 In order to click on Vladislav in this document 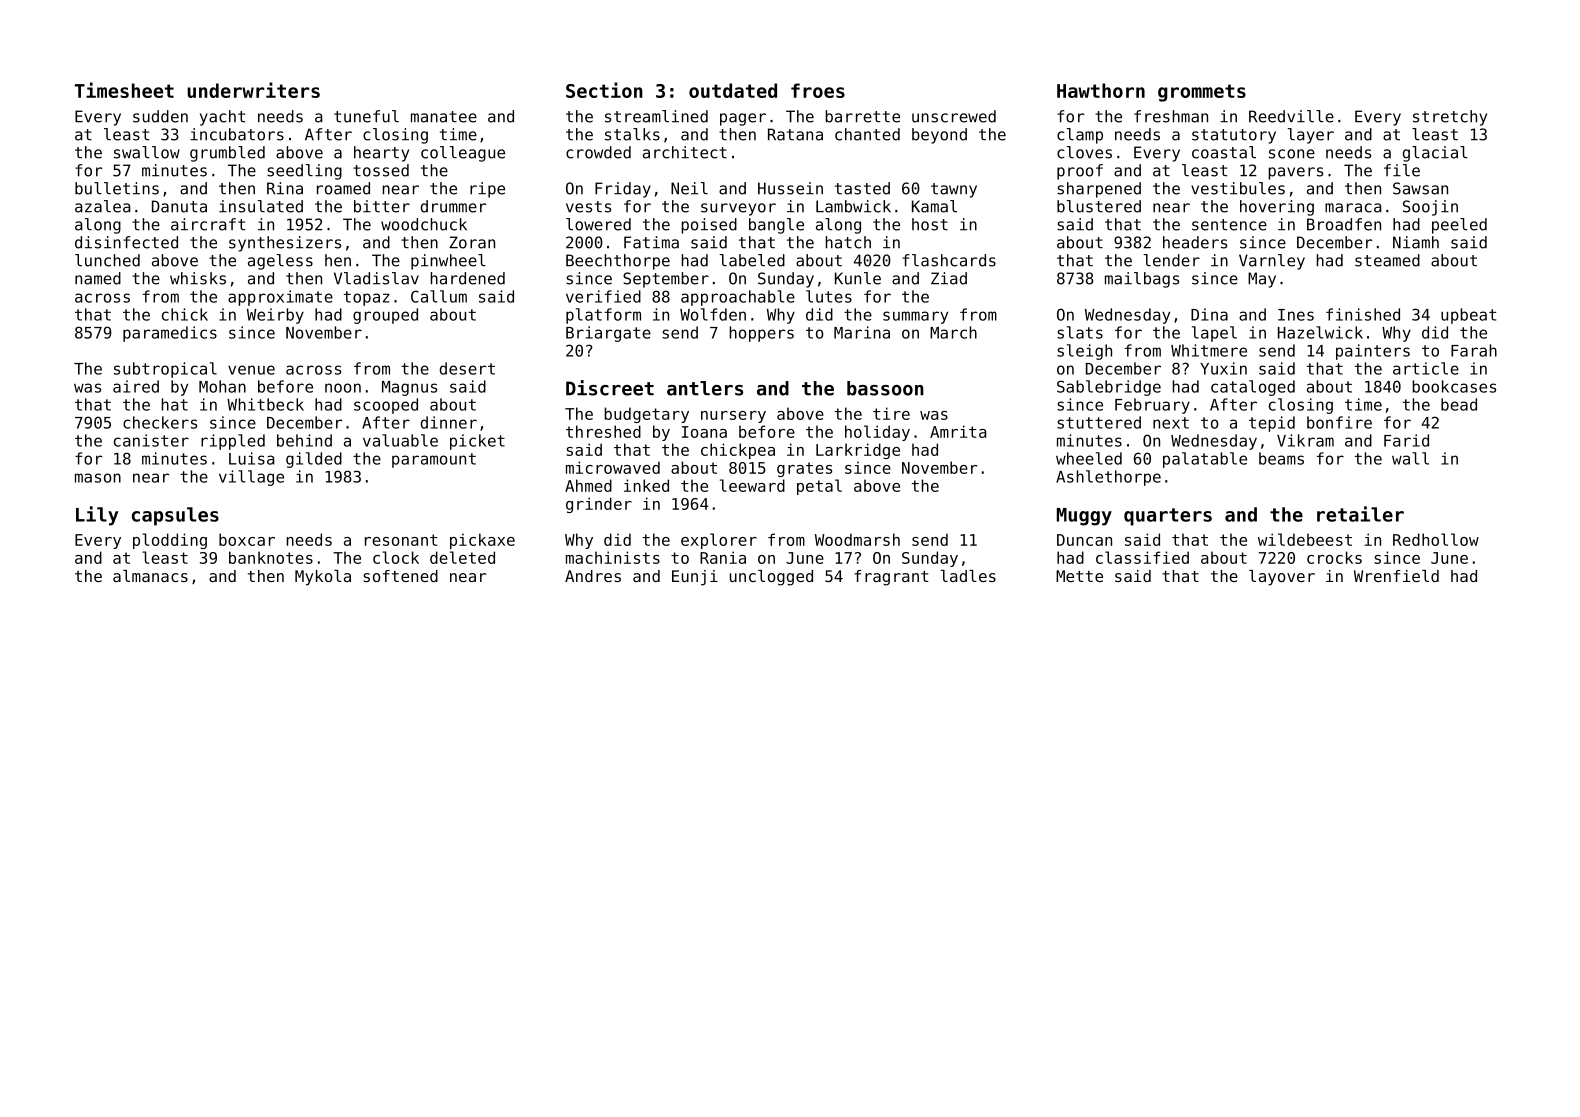, I will do `click(376, 278)`.
